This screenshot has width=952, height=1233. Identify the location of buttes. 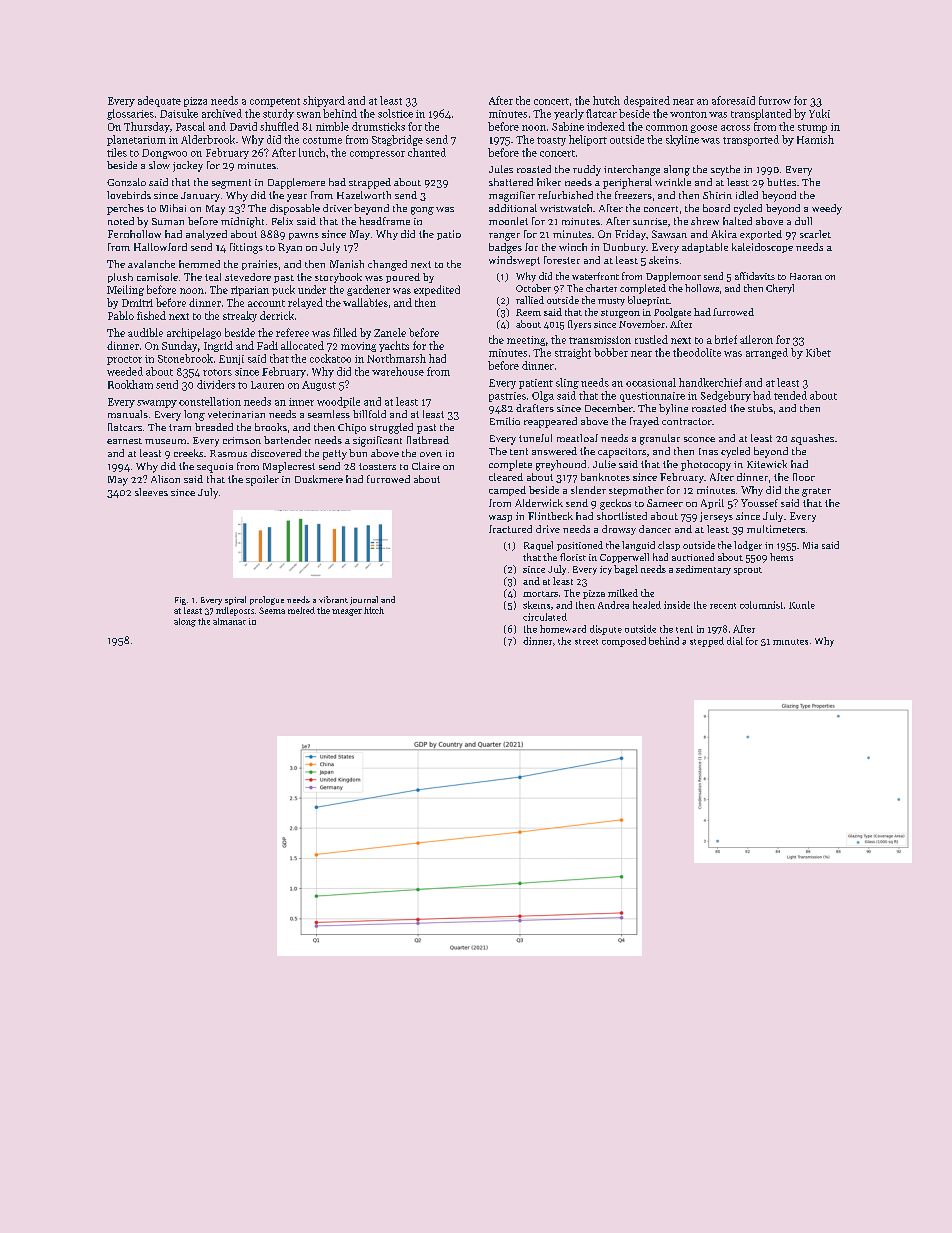
(781, 182).
